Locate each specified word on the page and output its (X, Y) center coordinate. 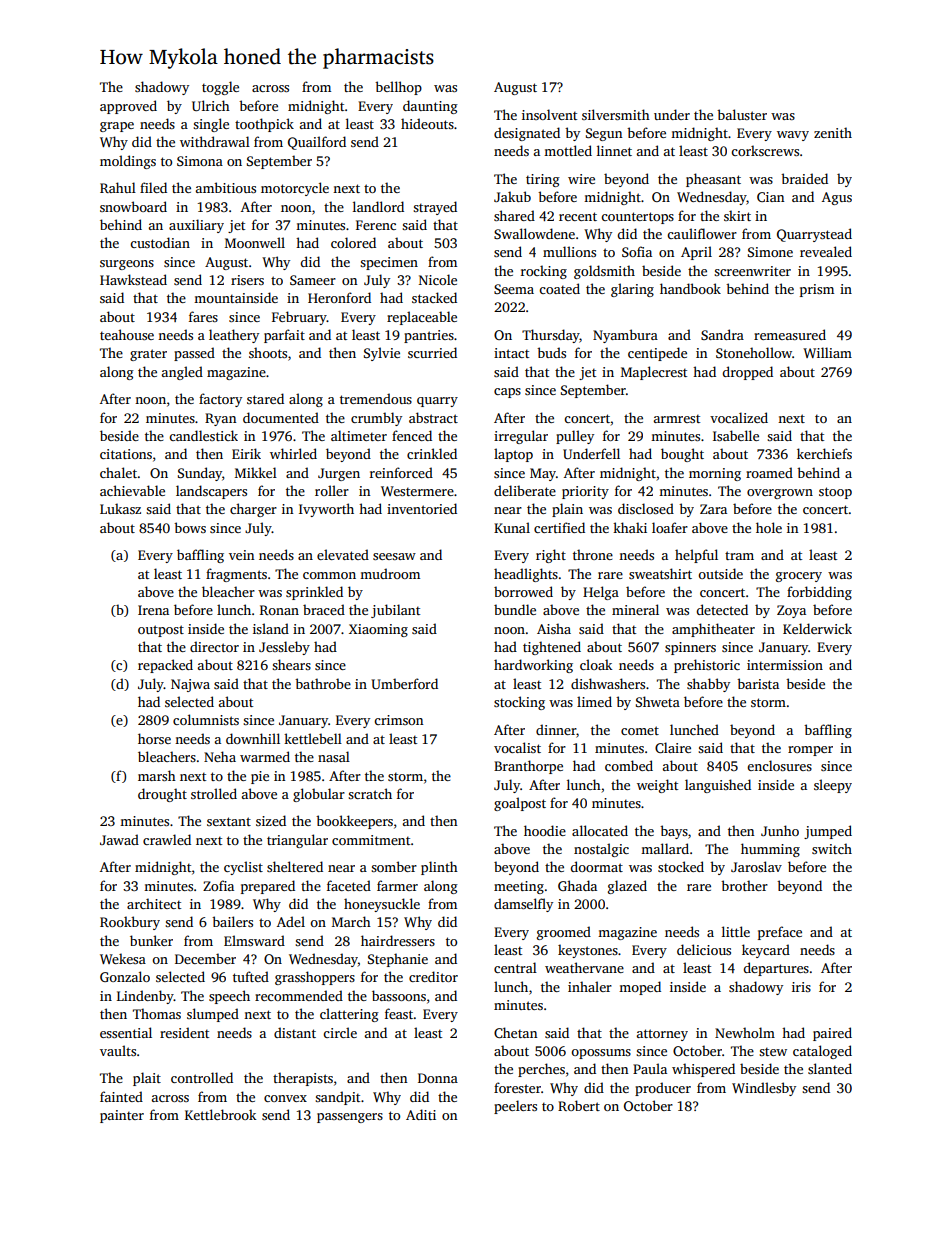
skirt (737, 215)
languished (718, 786)
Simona (200, 161)
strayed (435, 208)
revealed (826, 251)
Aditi (421, 1114)
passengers (350, 1118)
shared (514, 215)
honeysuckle (382, 905)
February (299, 318)
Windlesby (764, 1089)
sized (271, 820)
